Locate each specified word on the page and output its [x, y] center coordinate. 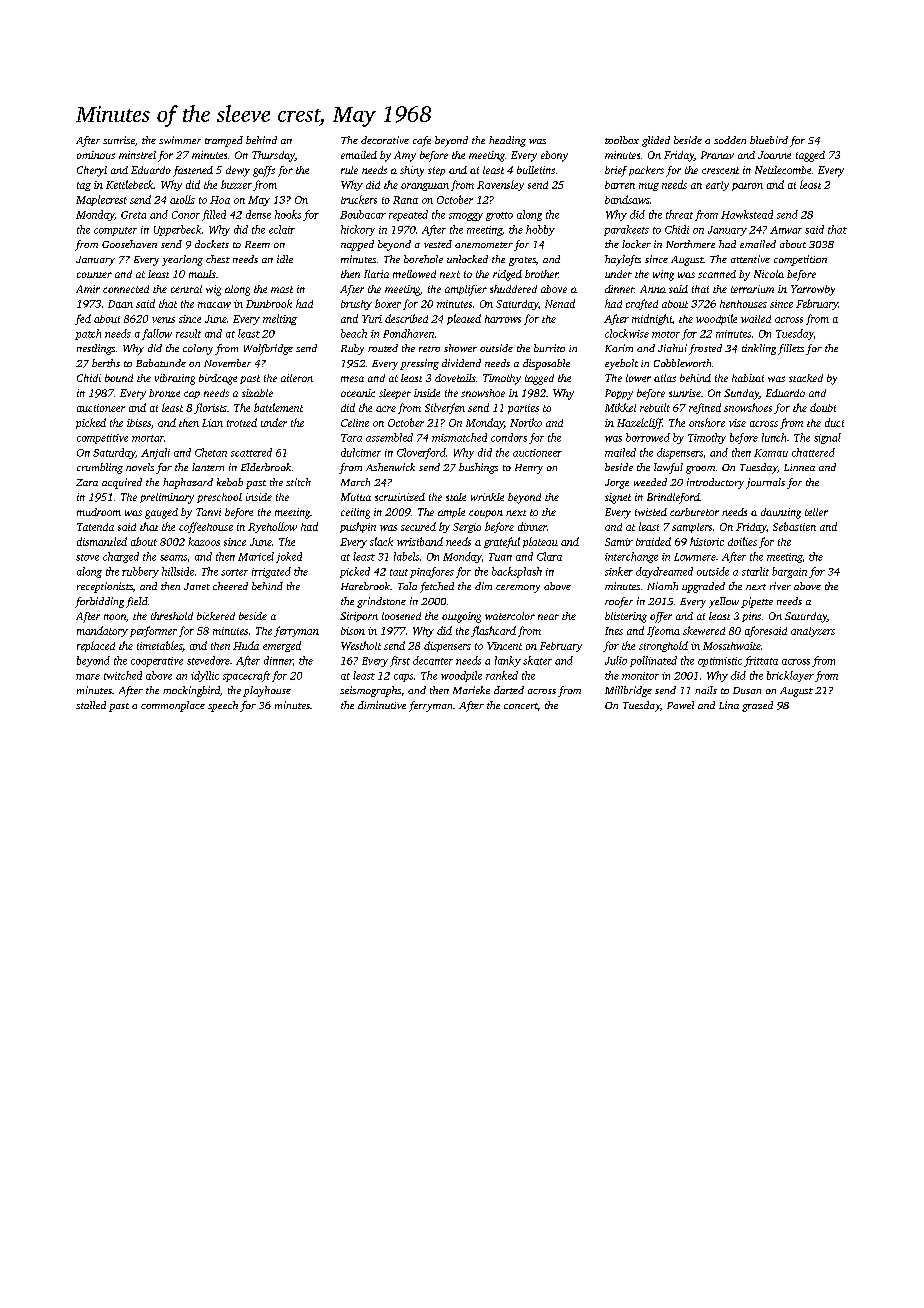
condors [509, 437]
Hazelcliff [640, 423]
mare [88, 677]
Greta [133, 215]
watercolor [510, 616]
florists [210, 408]
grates [522, 261]
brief [616, 171]
